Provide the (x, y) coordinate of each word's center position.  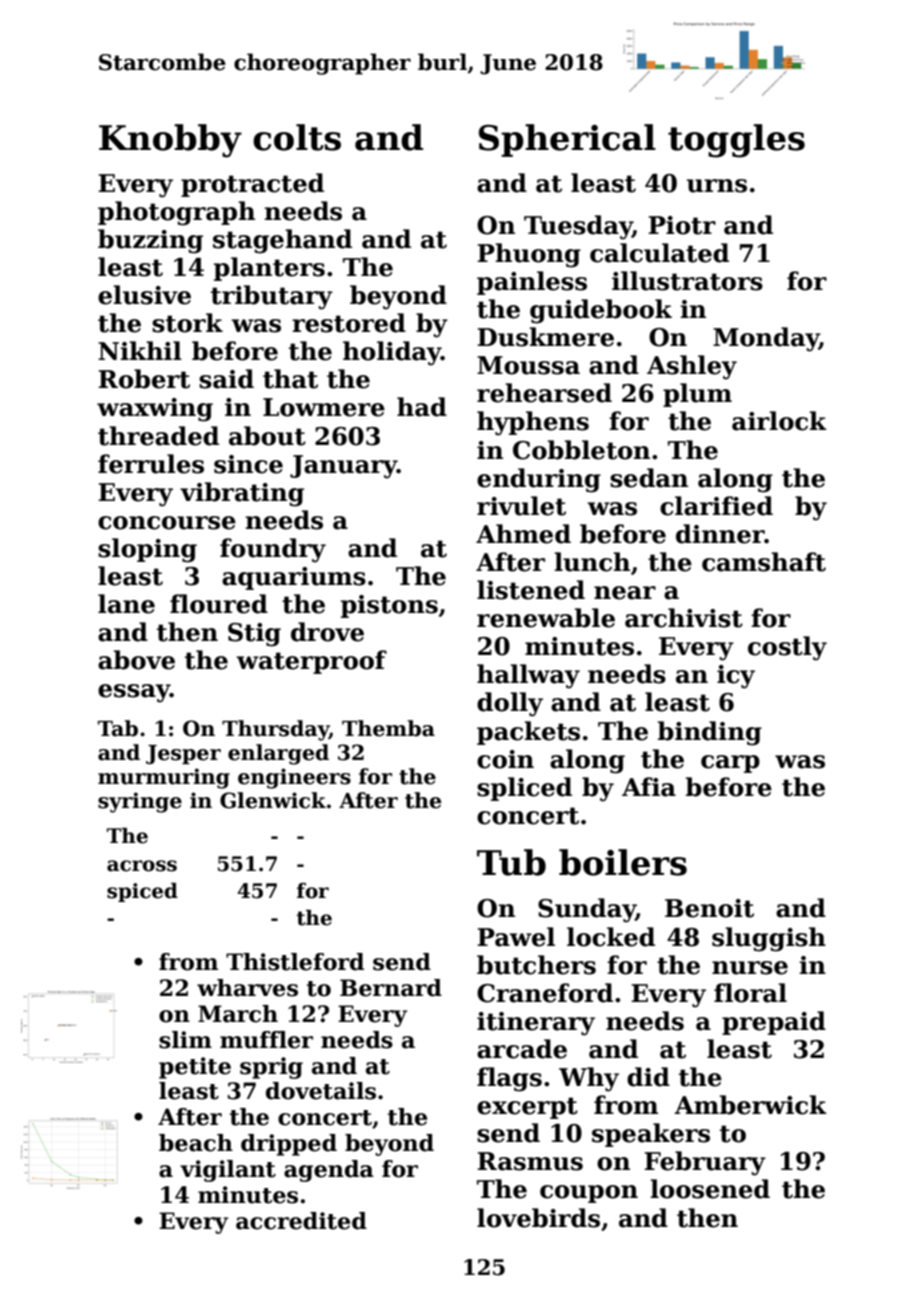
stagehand (282, 241)
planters (269, 269)
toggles (736, 141)
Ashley (692, 367)
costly (787, 648)
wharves (247, 988)
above (136, 660)
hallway (528, 676)
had (422, 407)
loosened (710, 1189)
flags (509, 1079)
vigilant (228, 1171)
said (226, 379)
